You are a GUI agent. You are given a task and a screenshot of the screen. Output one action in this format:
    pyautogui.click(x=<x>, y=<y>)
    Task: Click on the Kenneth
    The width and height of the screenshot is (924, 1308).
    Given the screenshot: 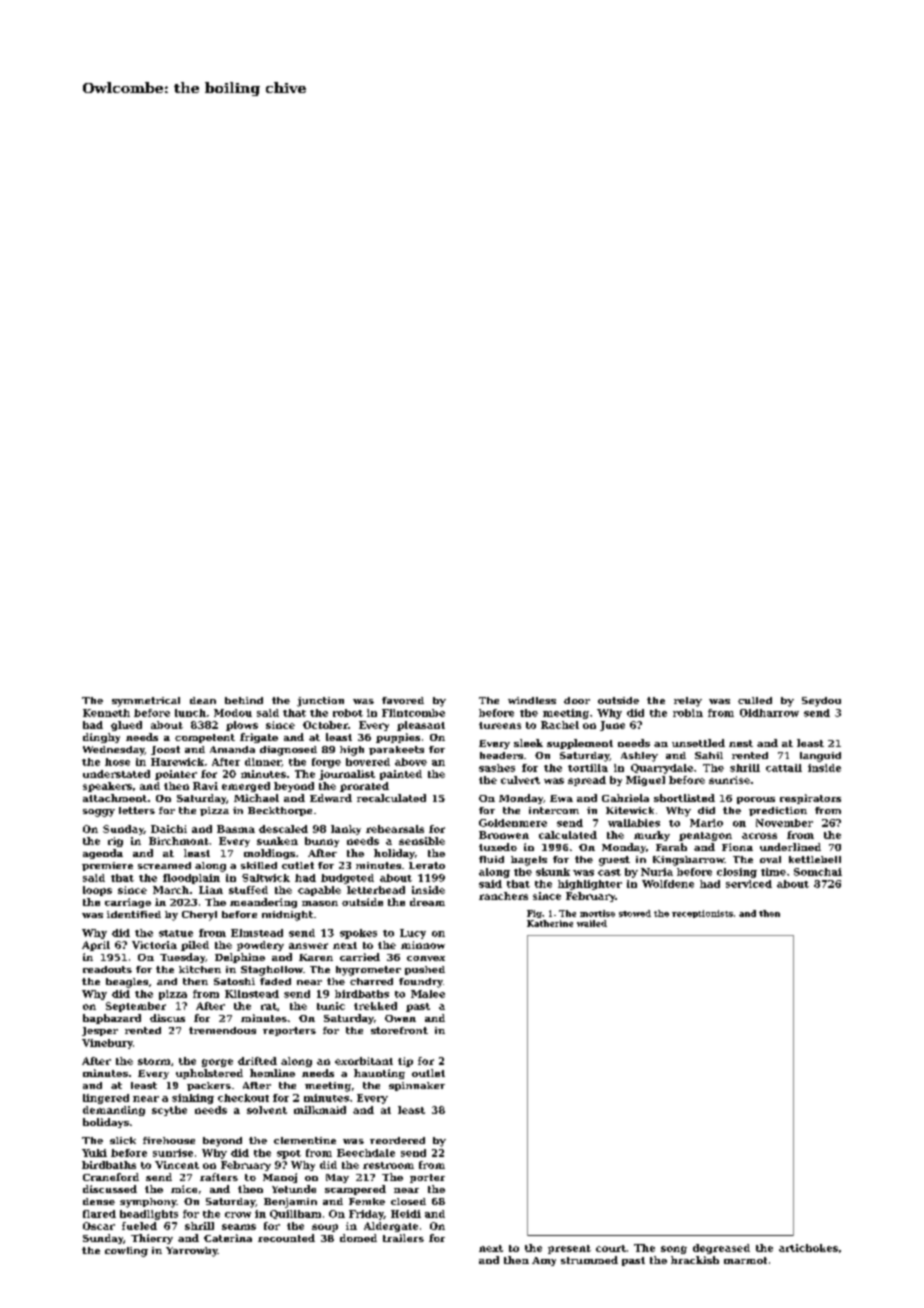 What is the action you would take?
    pyautogui.click(x=106, y=713)
